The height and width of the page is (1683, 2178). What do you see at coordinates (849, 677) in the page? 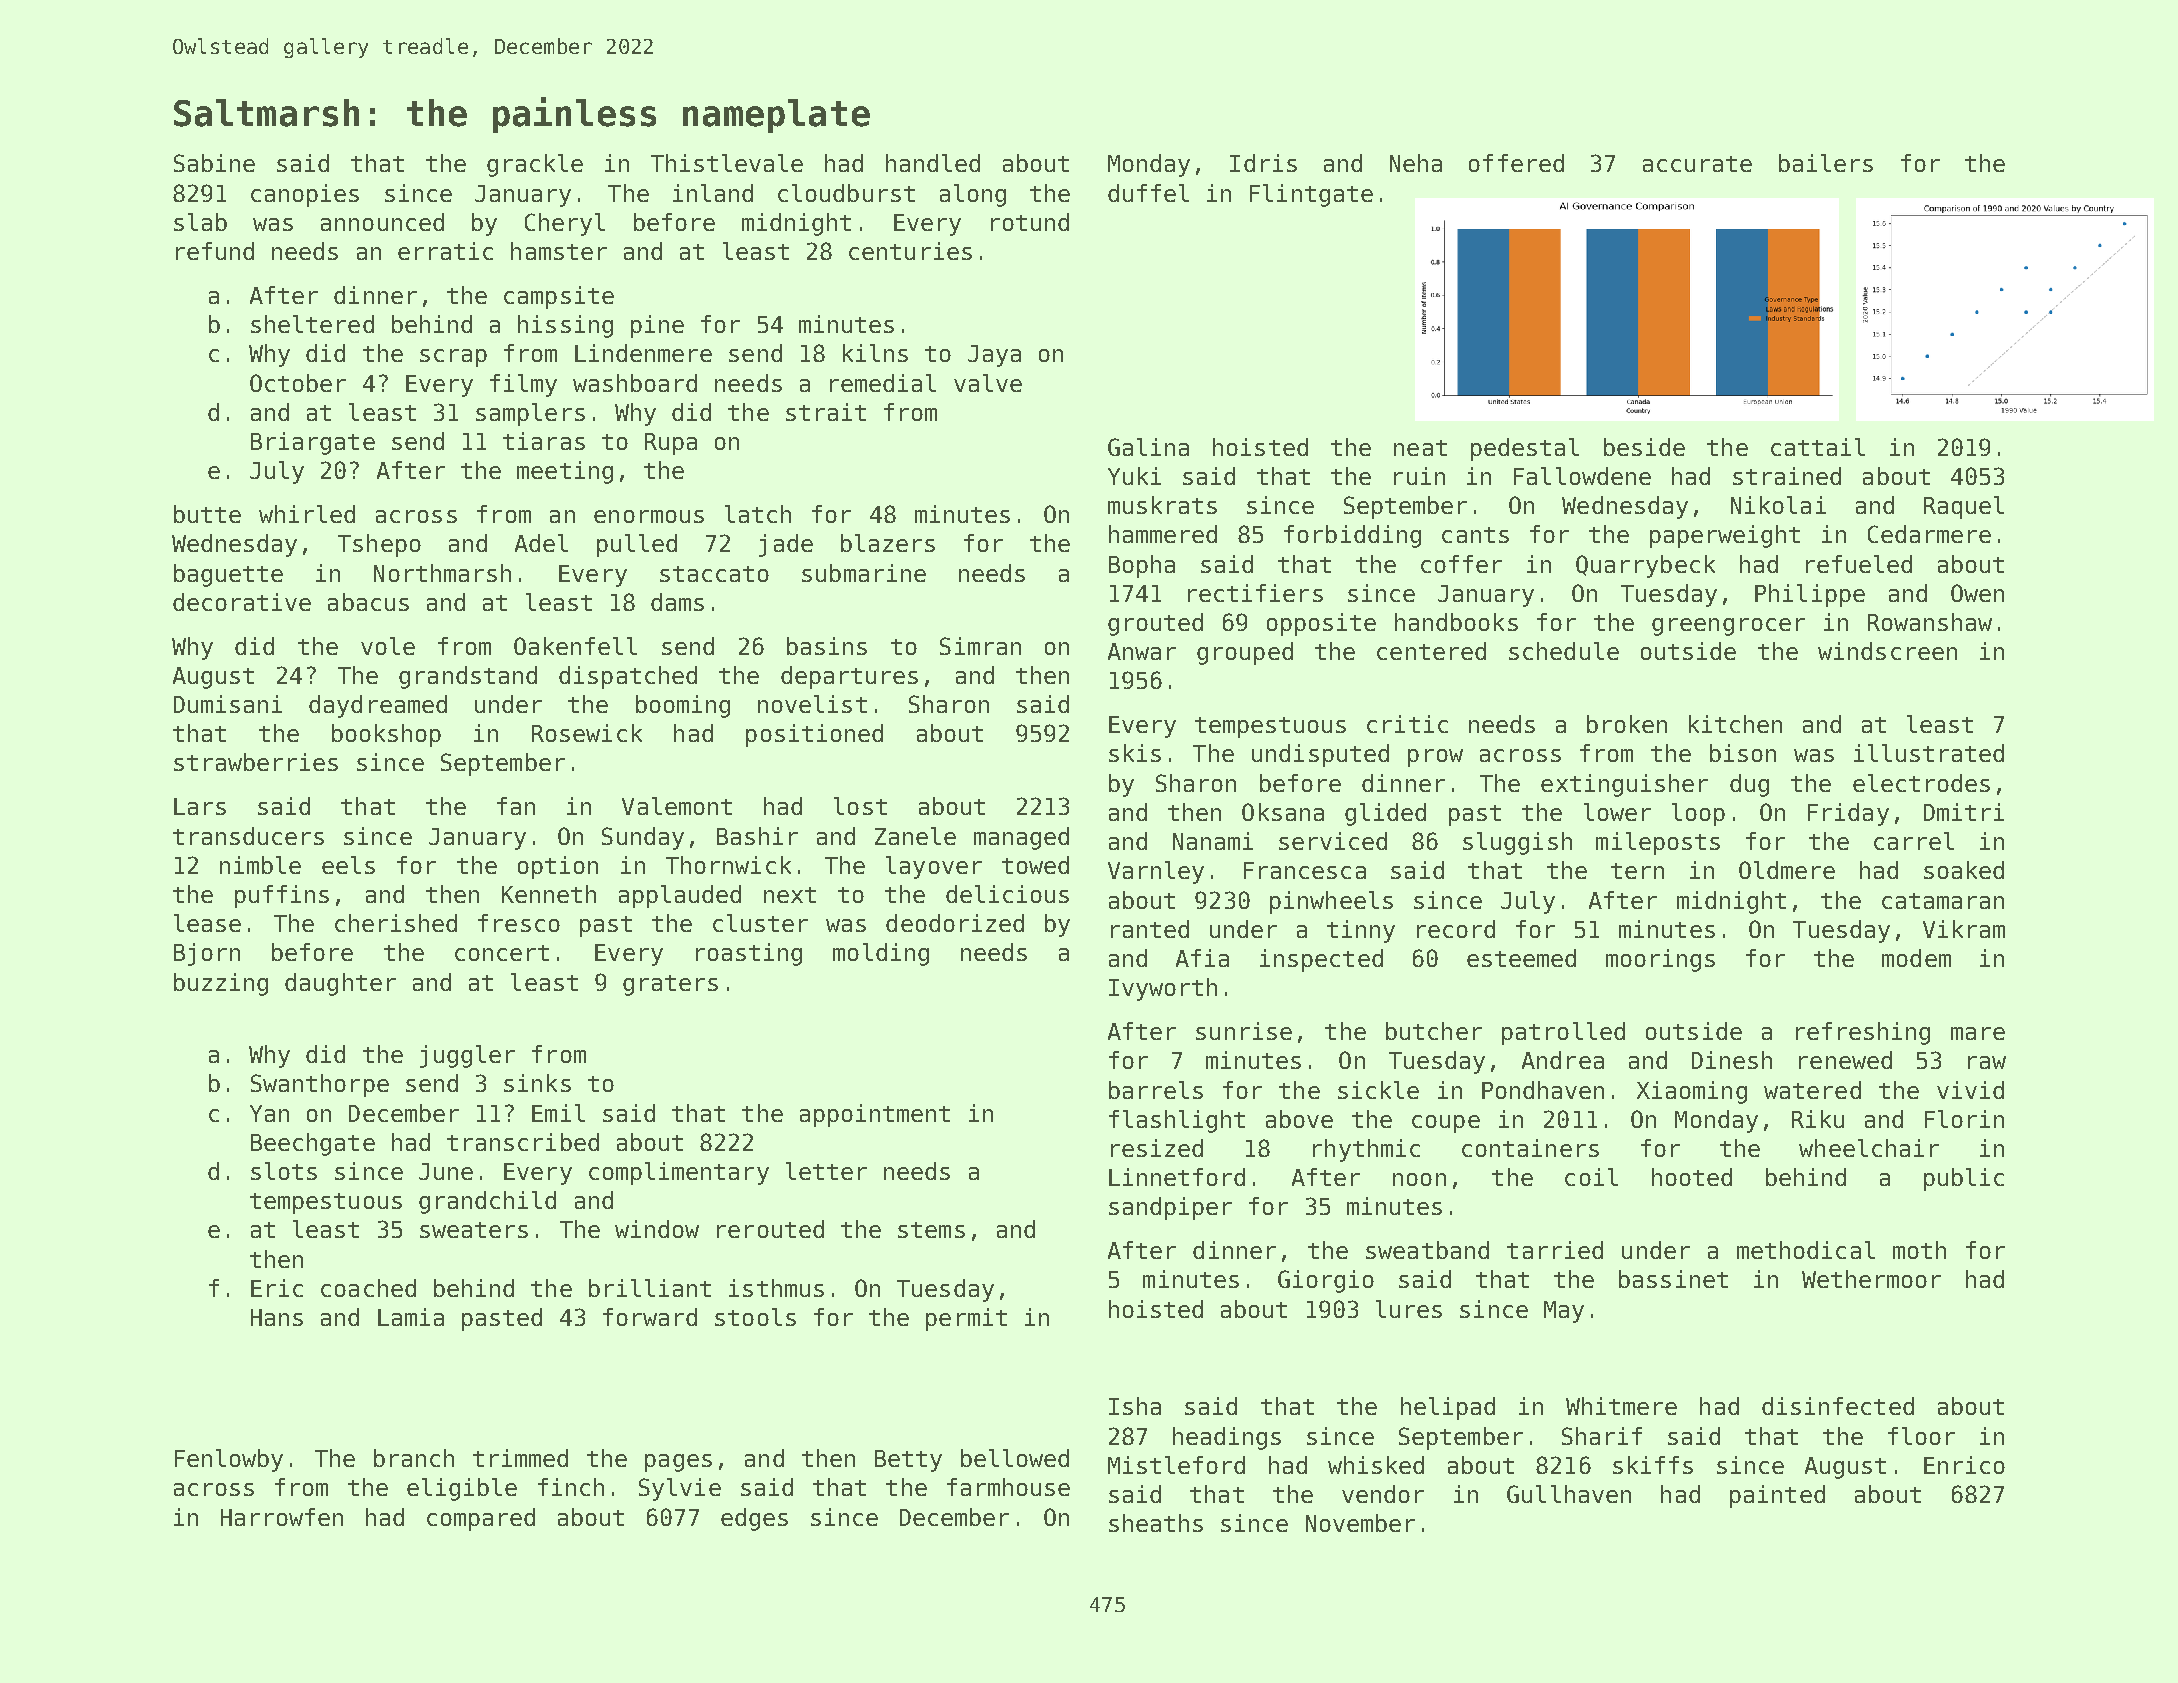
I see `departures` at bounding box center [849, 677].
